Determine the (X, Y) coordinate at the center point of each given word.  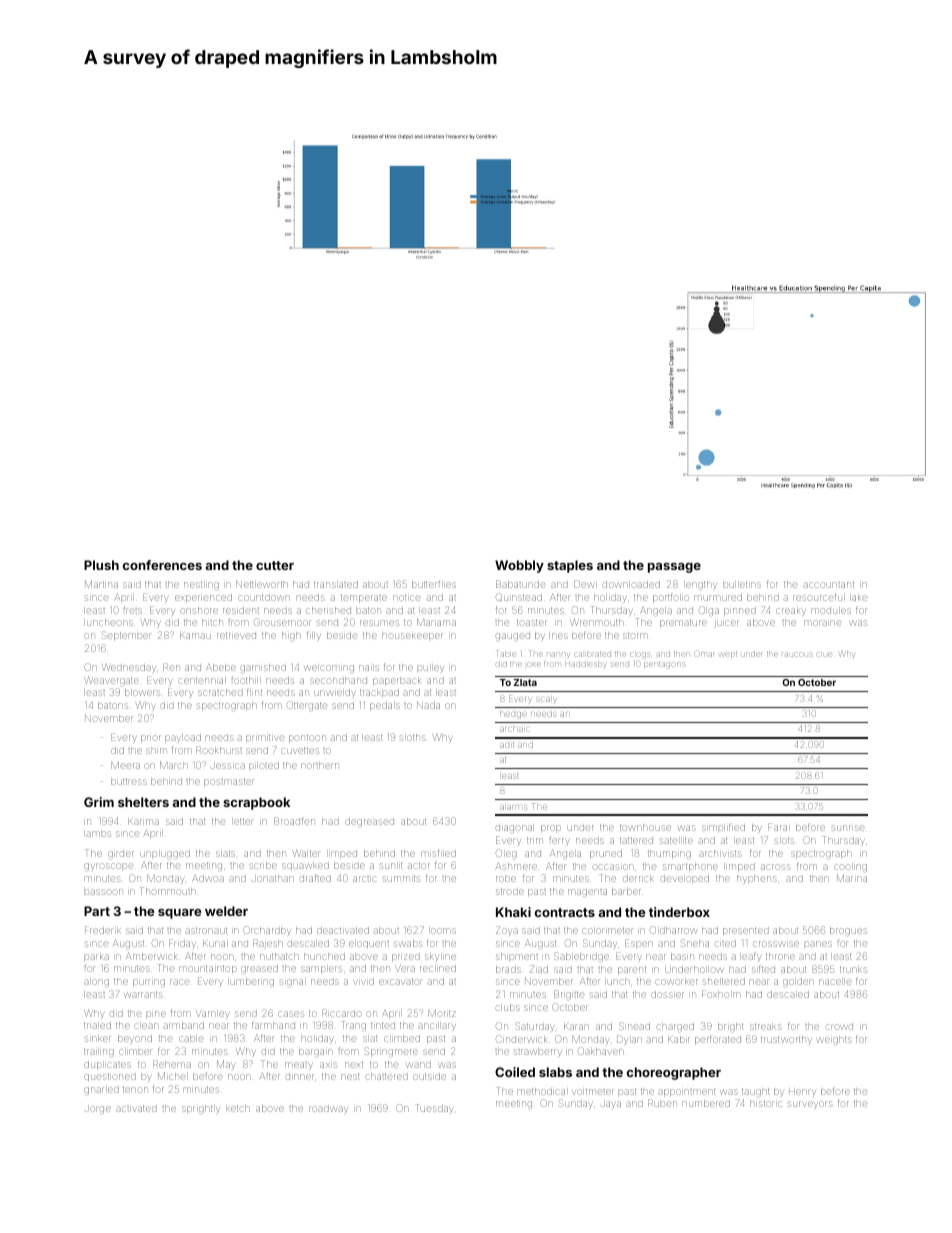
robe (506, 879)
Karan (576, 1026)
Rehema (172, 1064)
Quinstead (519, 597)
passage (674, 568)
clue (824, 654)
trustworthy (786, 1040)
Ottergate (307, 706)
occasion (613, 867)
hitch (212, 623)
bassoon (104, 892)
